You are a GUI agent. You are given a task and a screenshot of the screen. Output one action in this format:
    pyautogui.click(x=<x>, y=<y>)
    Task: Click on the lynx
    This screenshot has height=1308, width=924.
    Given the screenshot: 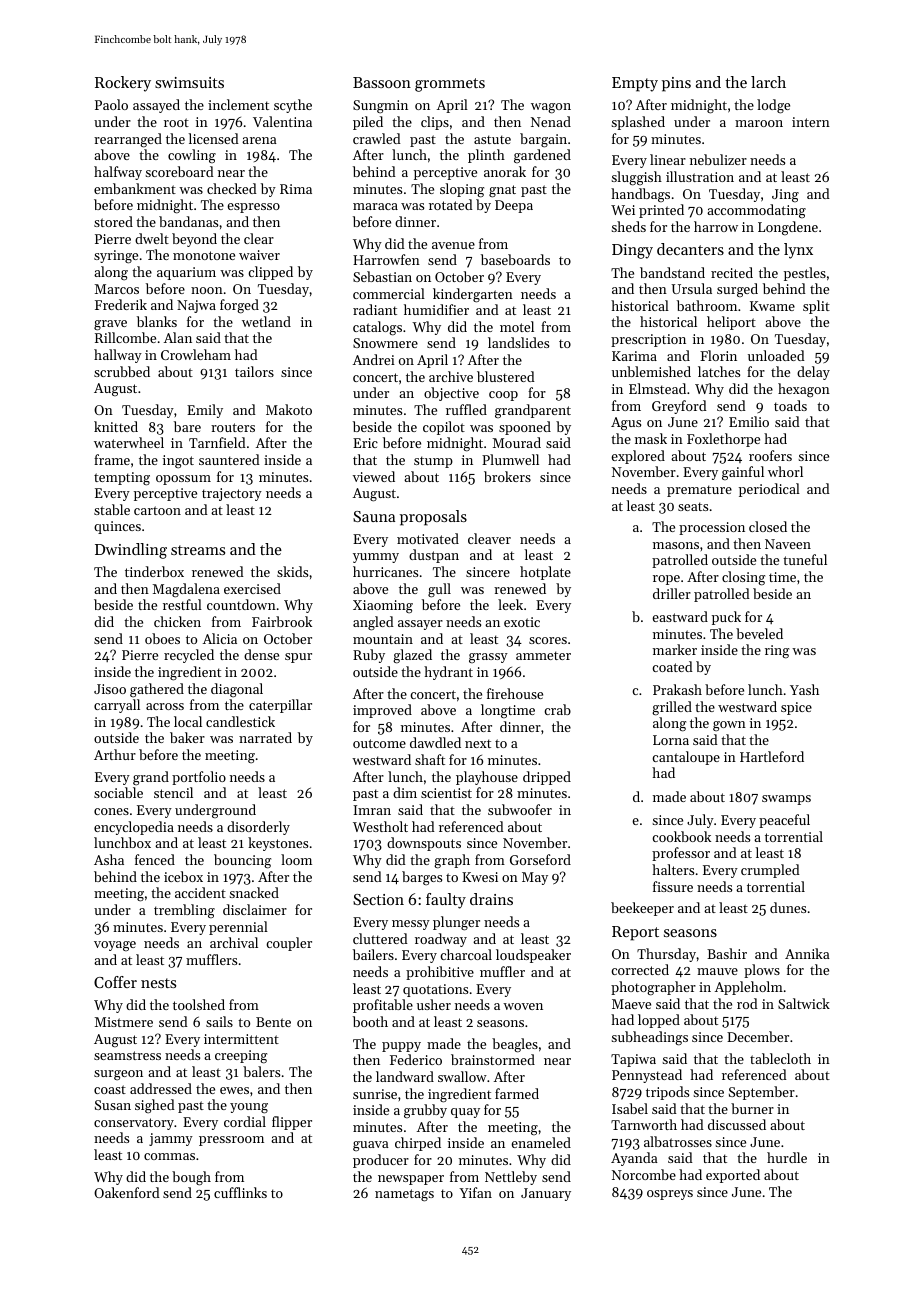 What is the action you would take?
    pyautogui.click(x=798, y=251)
